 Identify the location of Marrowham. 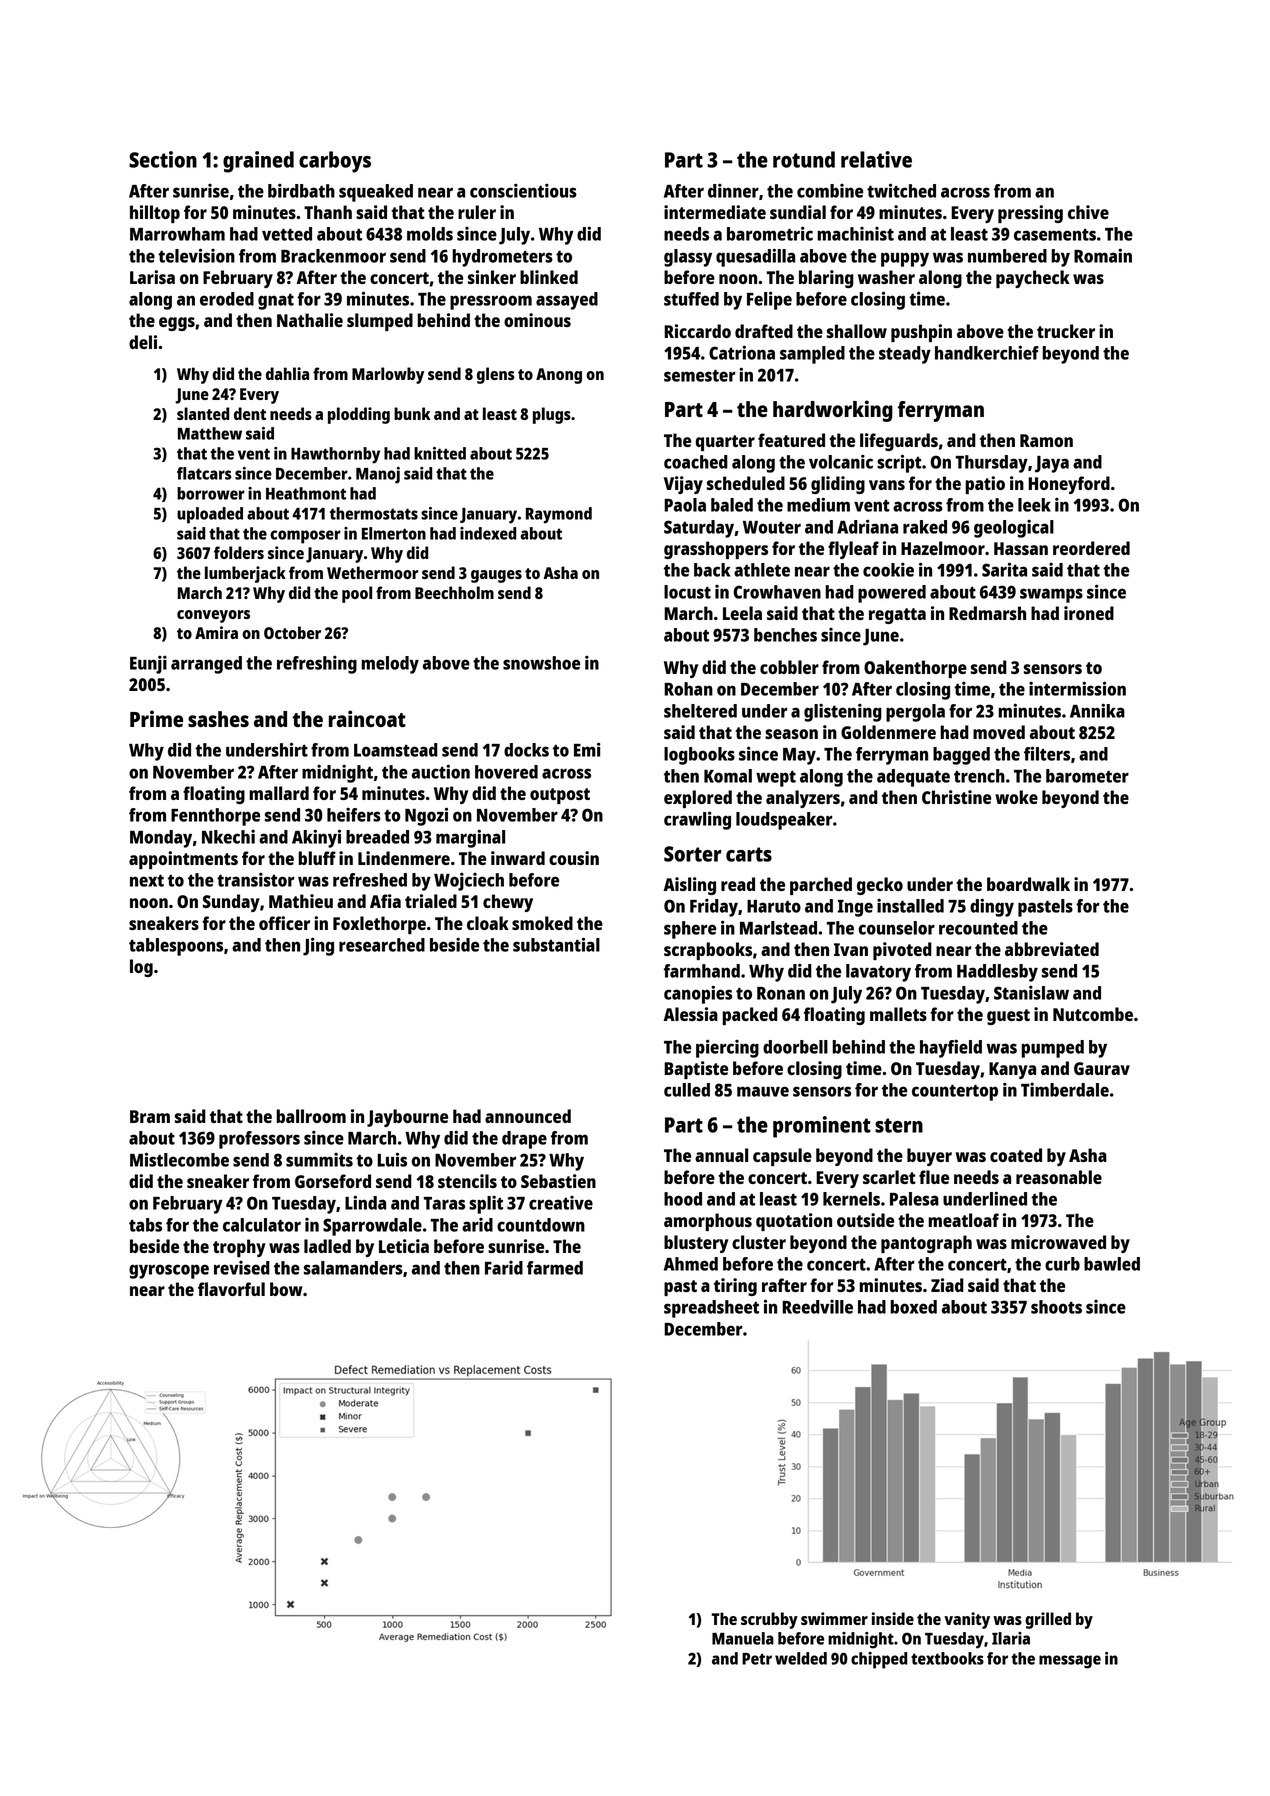
(177, 234).
